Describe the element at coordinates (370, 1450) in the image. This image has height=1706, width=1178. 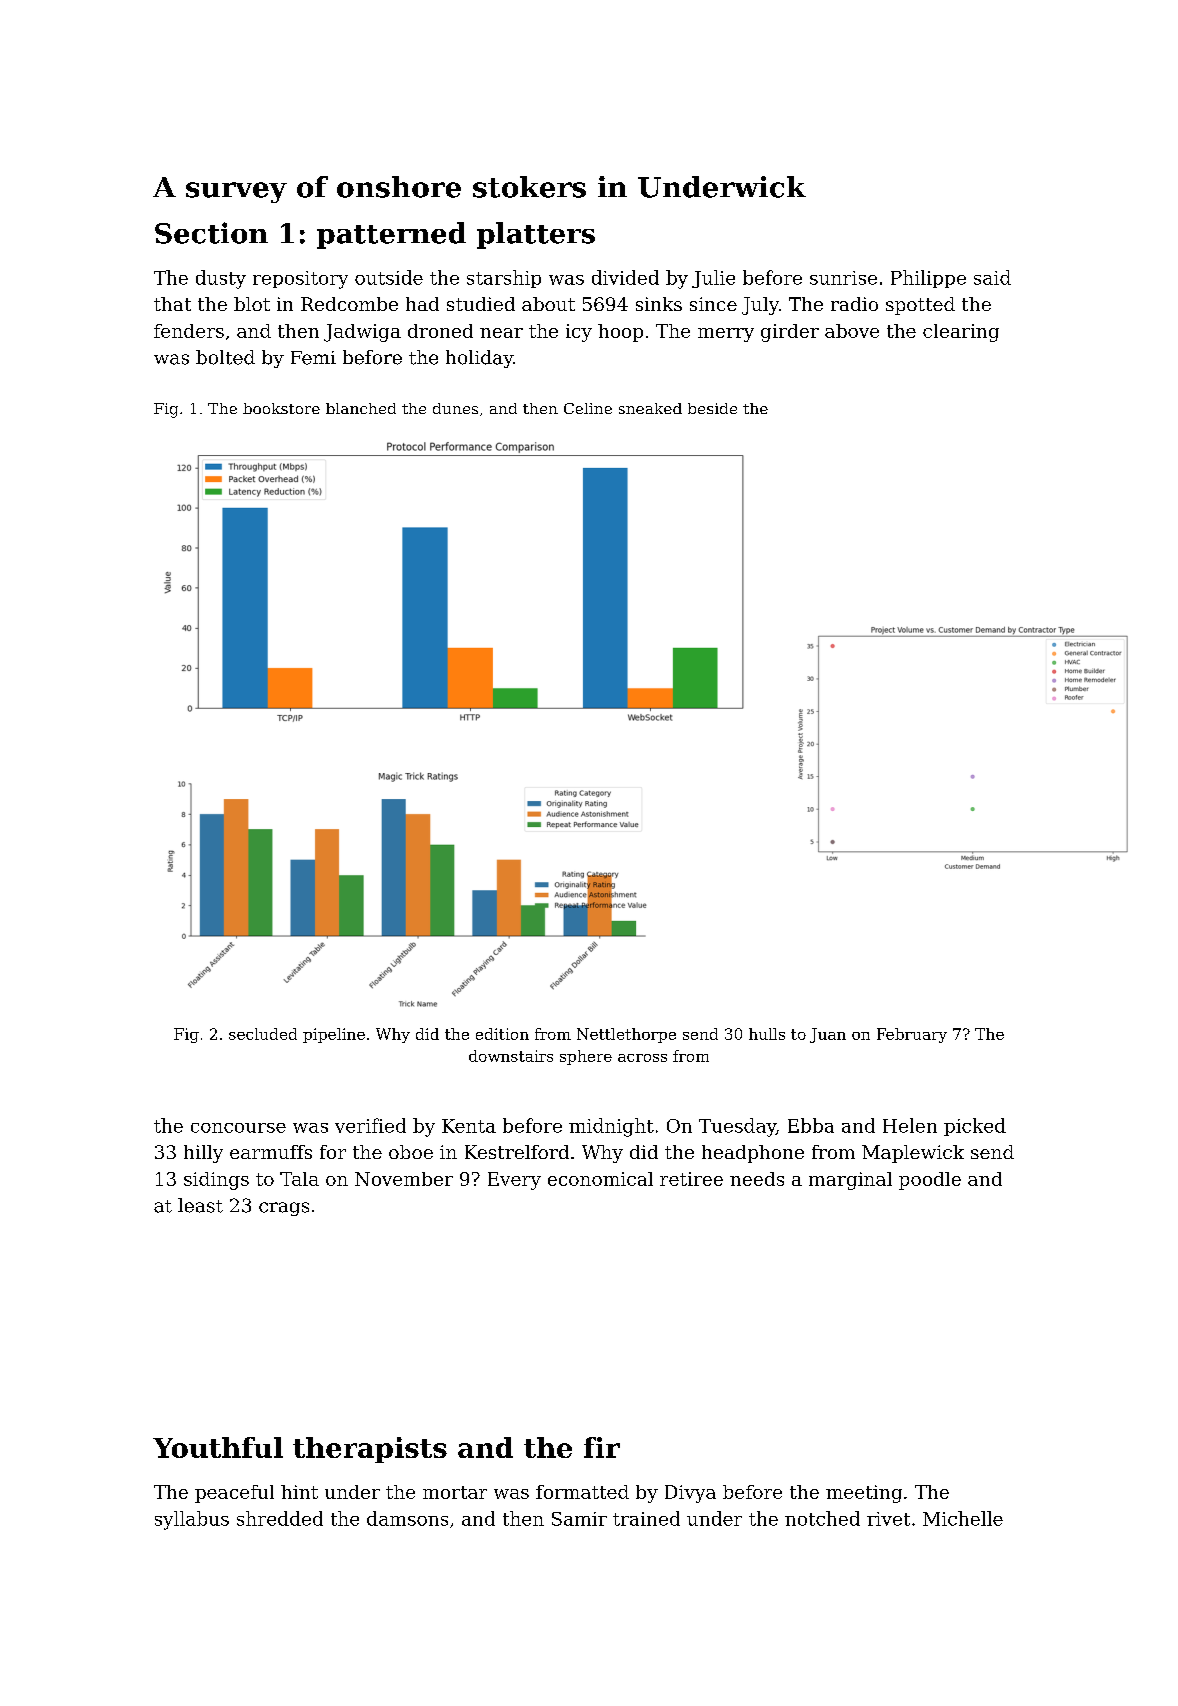
I see `therapists` at that location.
